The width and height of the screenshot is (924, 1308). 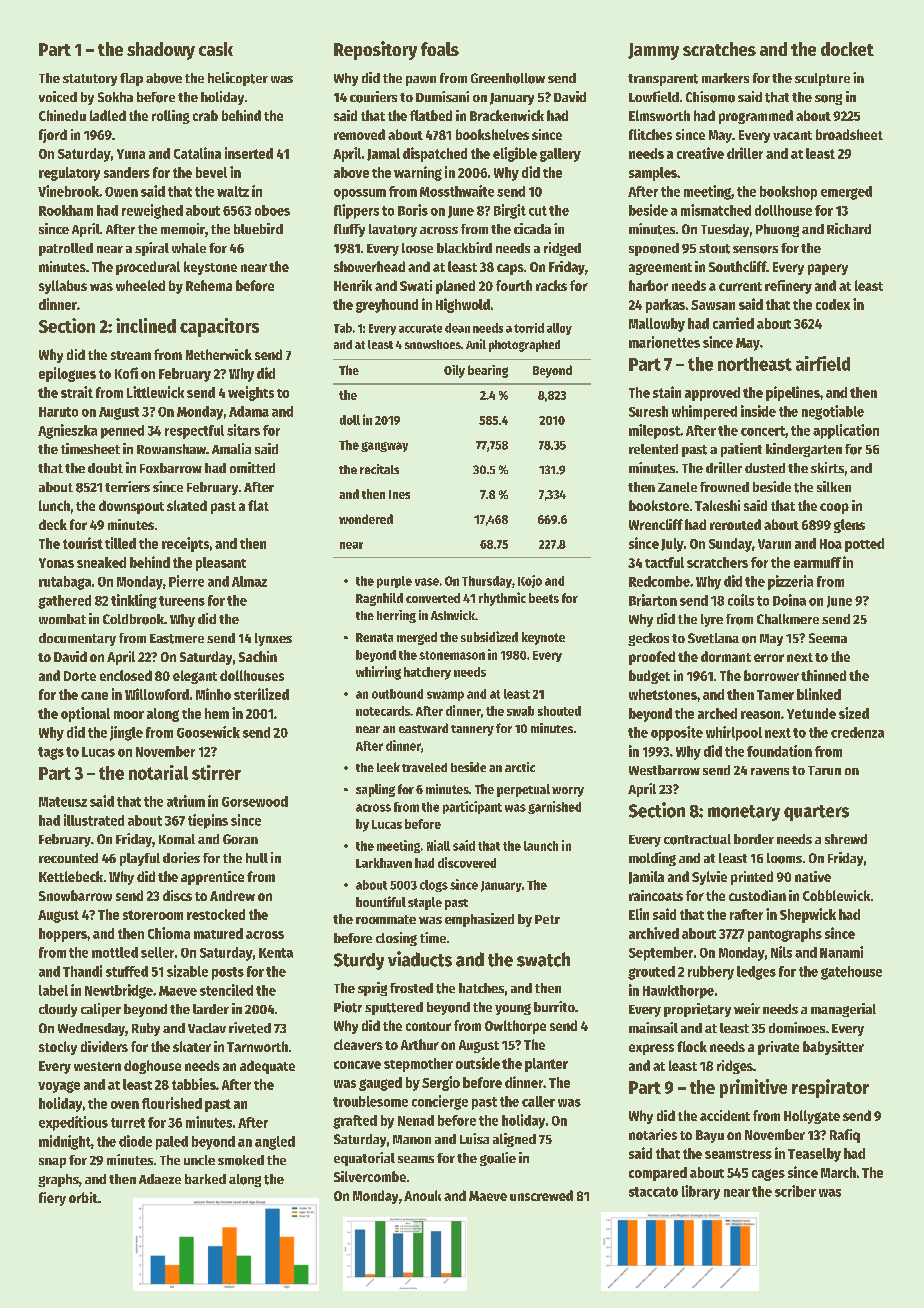 I want to click on capacitors, so click(x=219, y=327).
